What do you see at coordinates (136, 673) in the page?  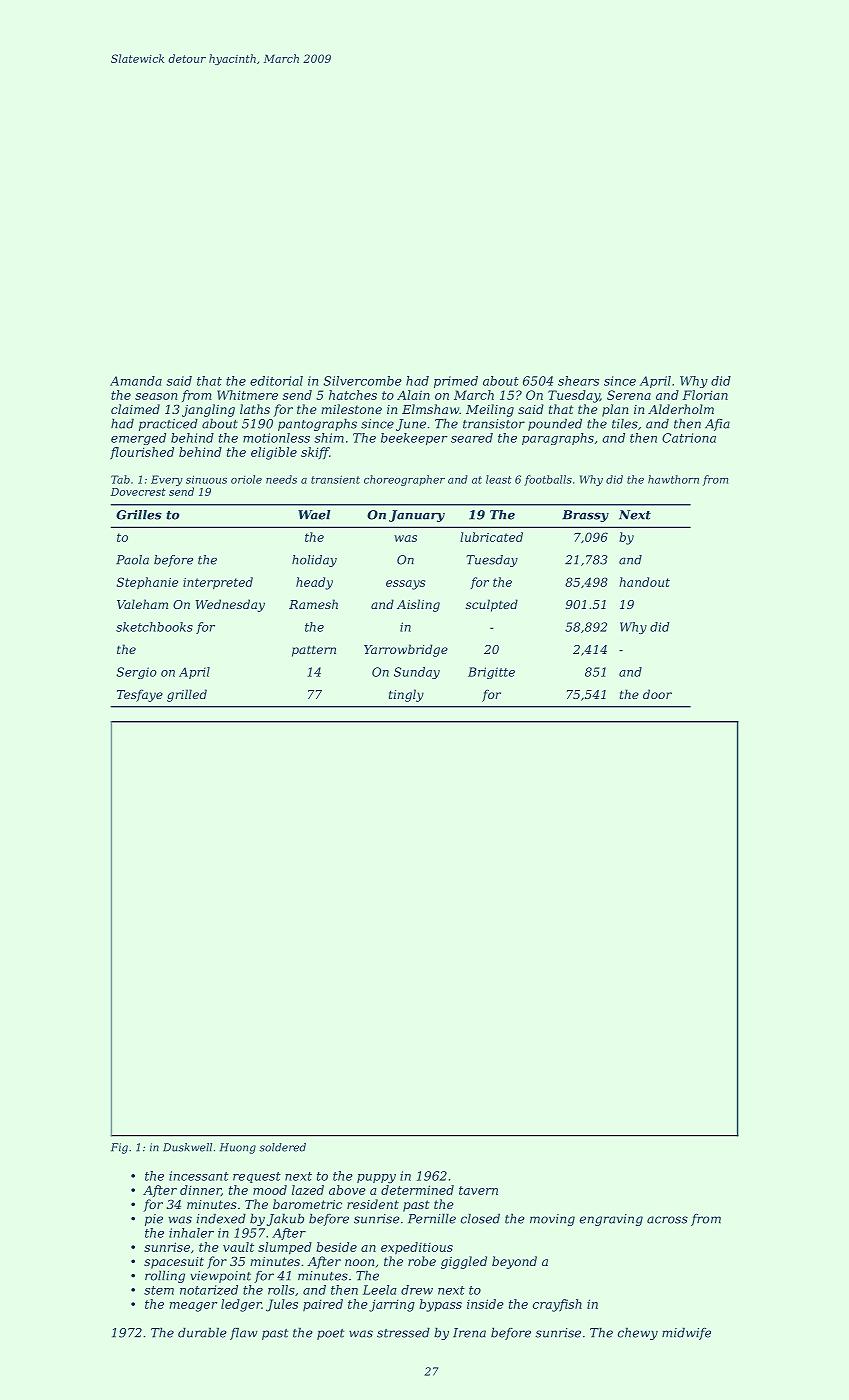 I see `Sergio` at bounding box center [136, 673].
